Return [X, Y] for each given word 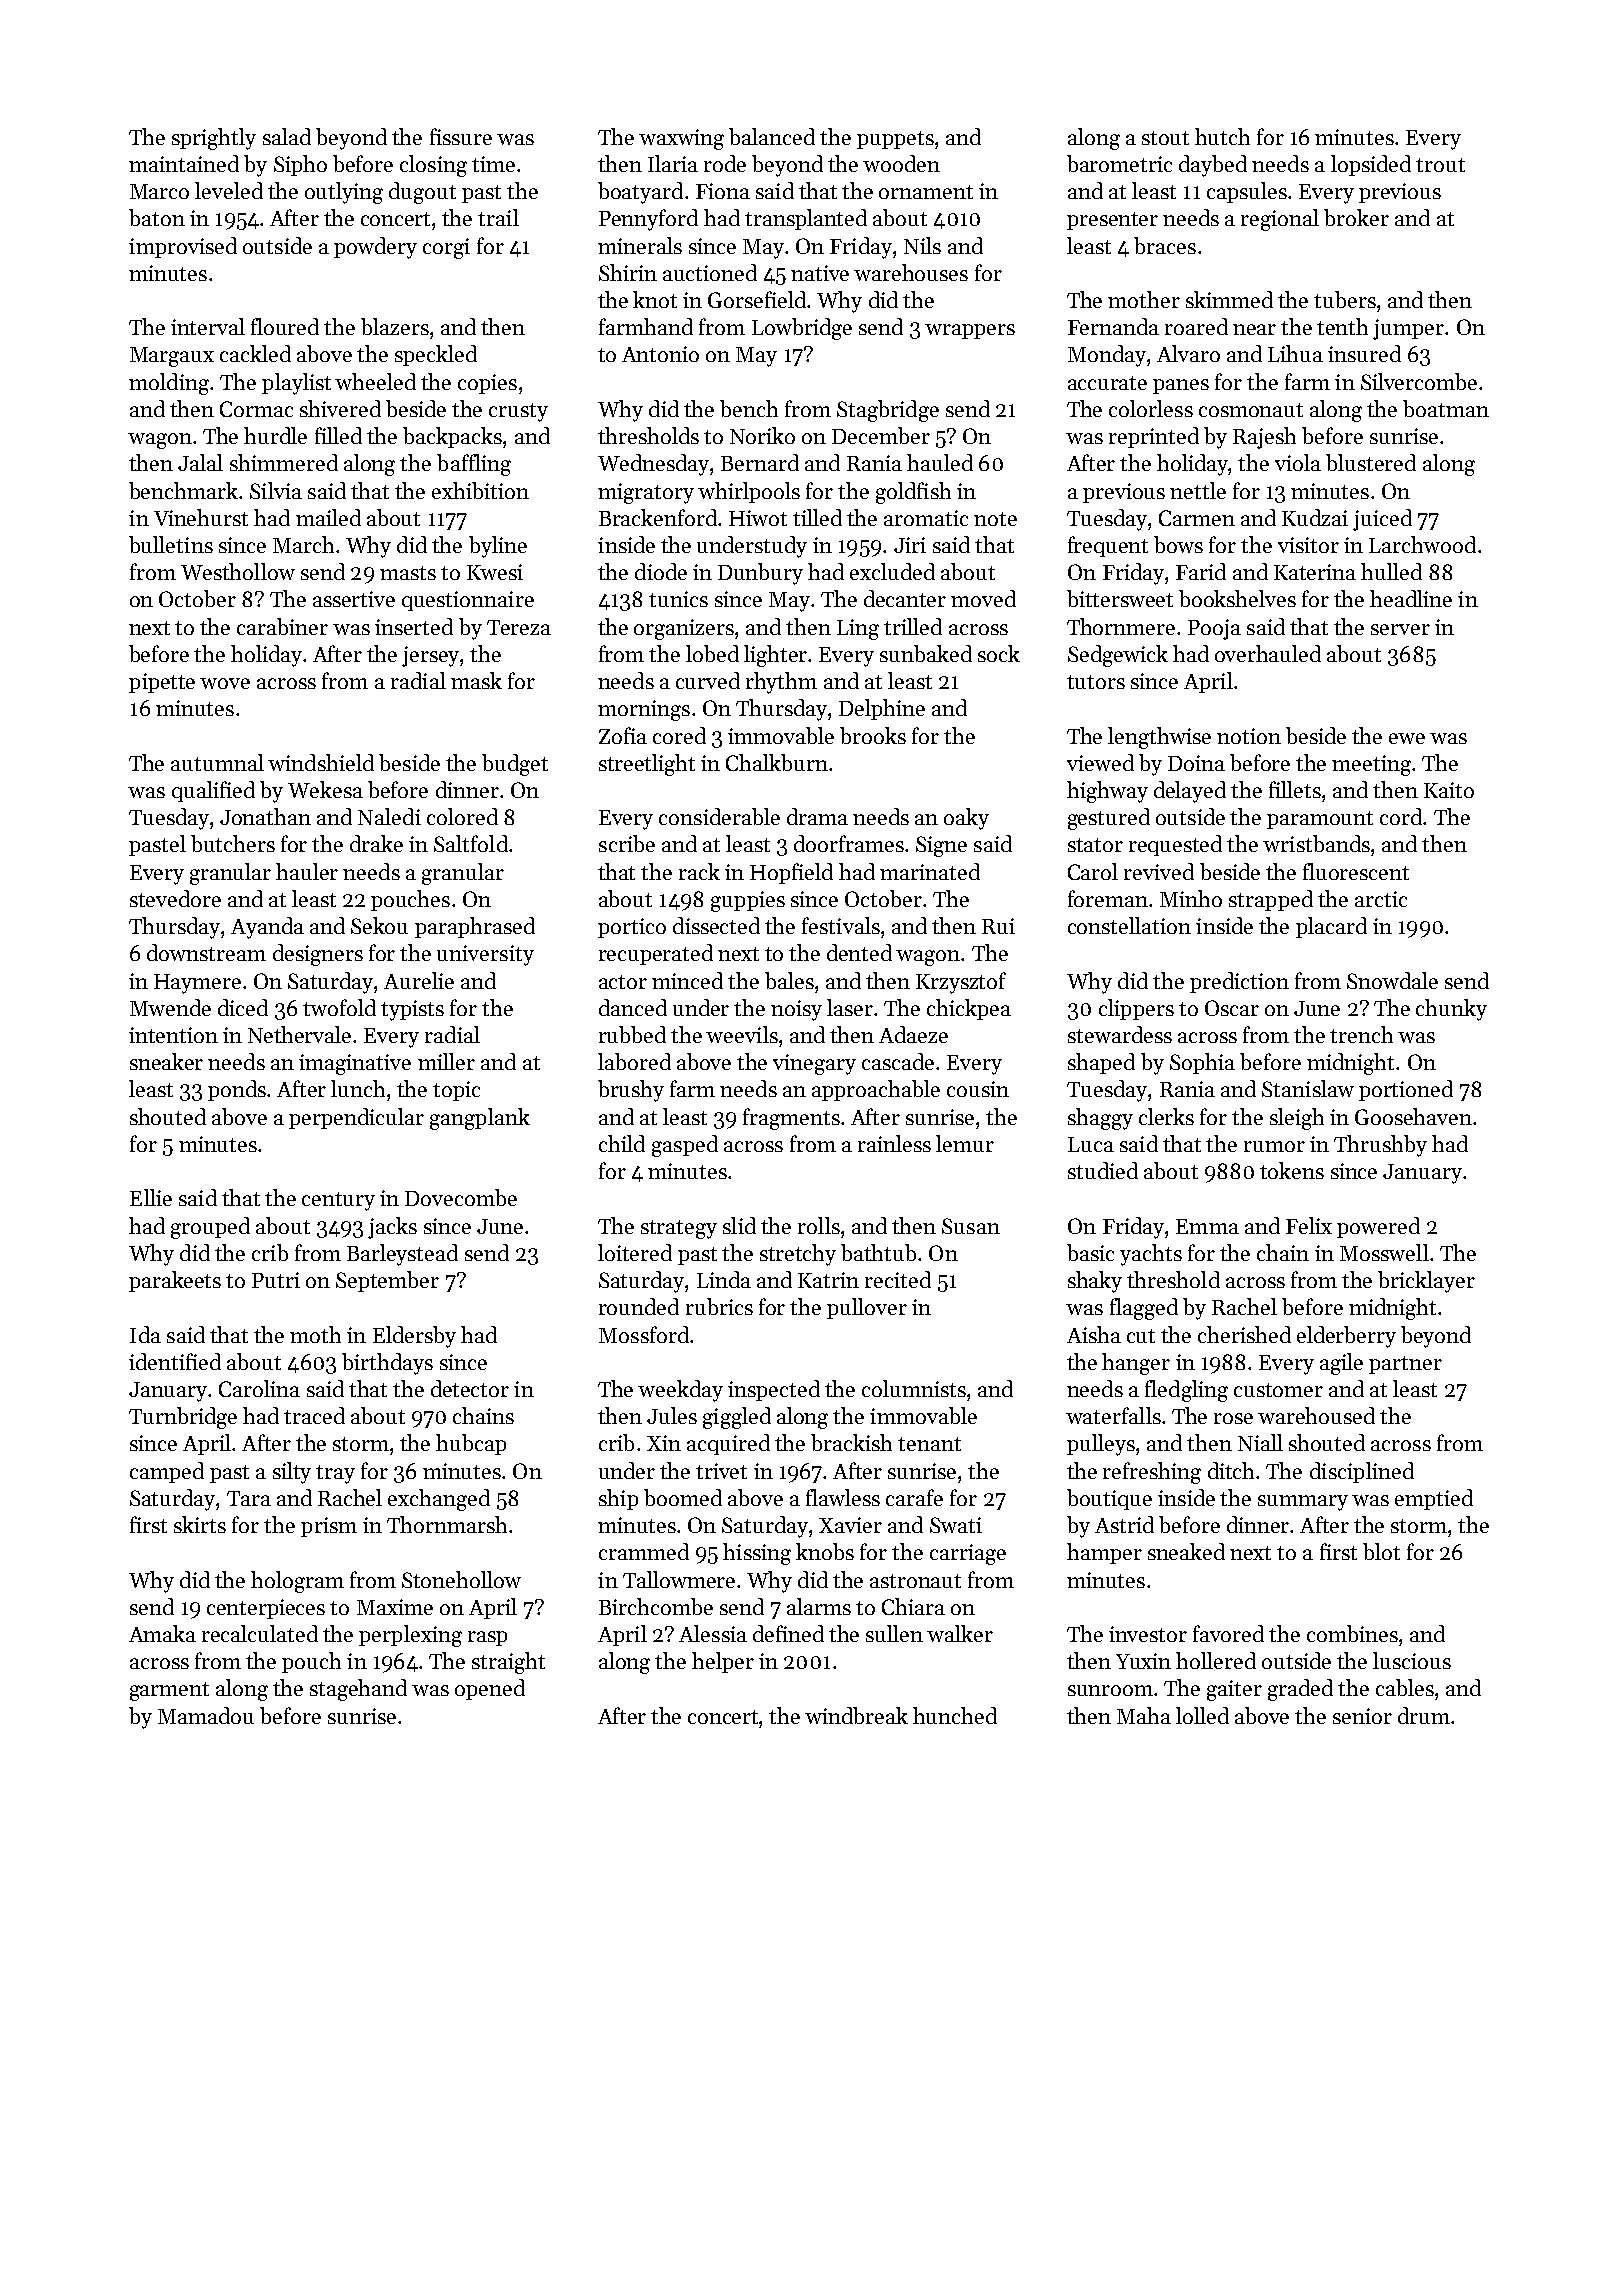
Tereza [519, 627]
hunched [955, 1715]
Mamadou [206, 1715]
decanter [905, 598]
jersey [431, 656]
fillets [1295, 789]
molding [169, 384]
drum [1424, 1715]
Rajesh [1264, 438]
